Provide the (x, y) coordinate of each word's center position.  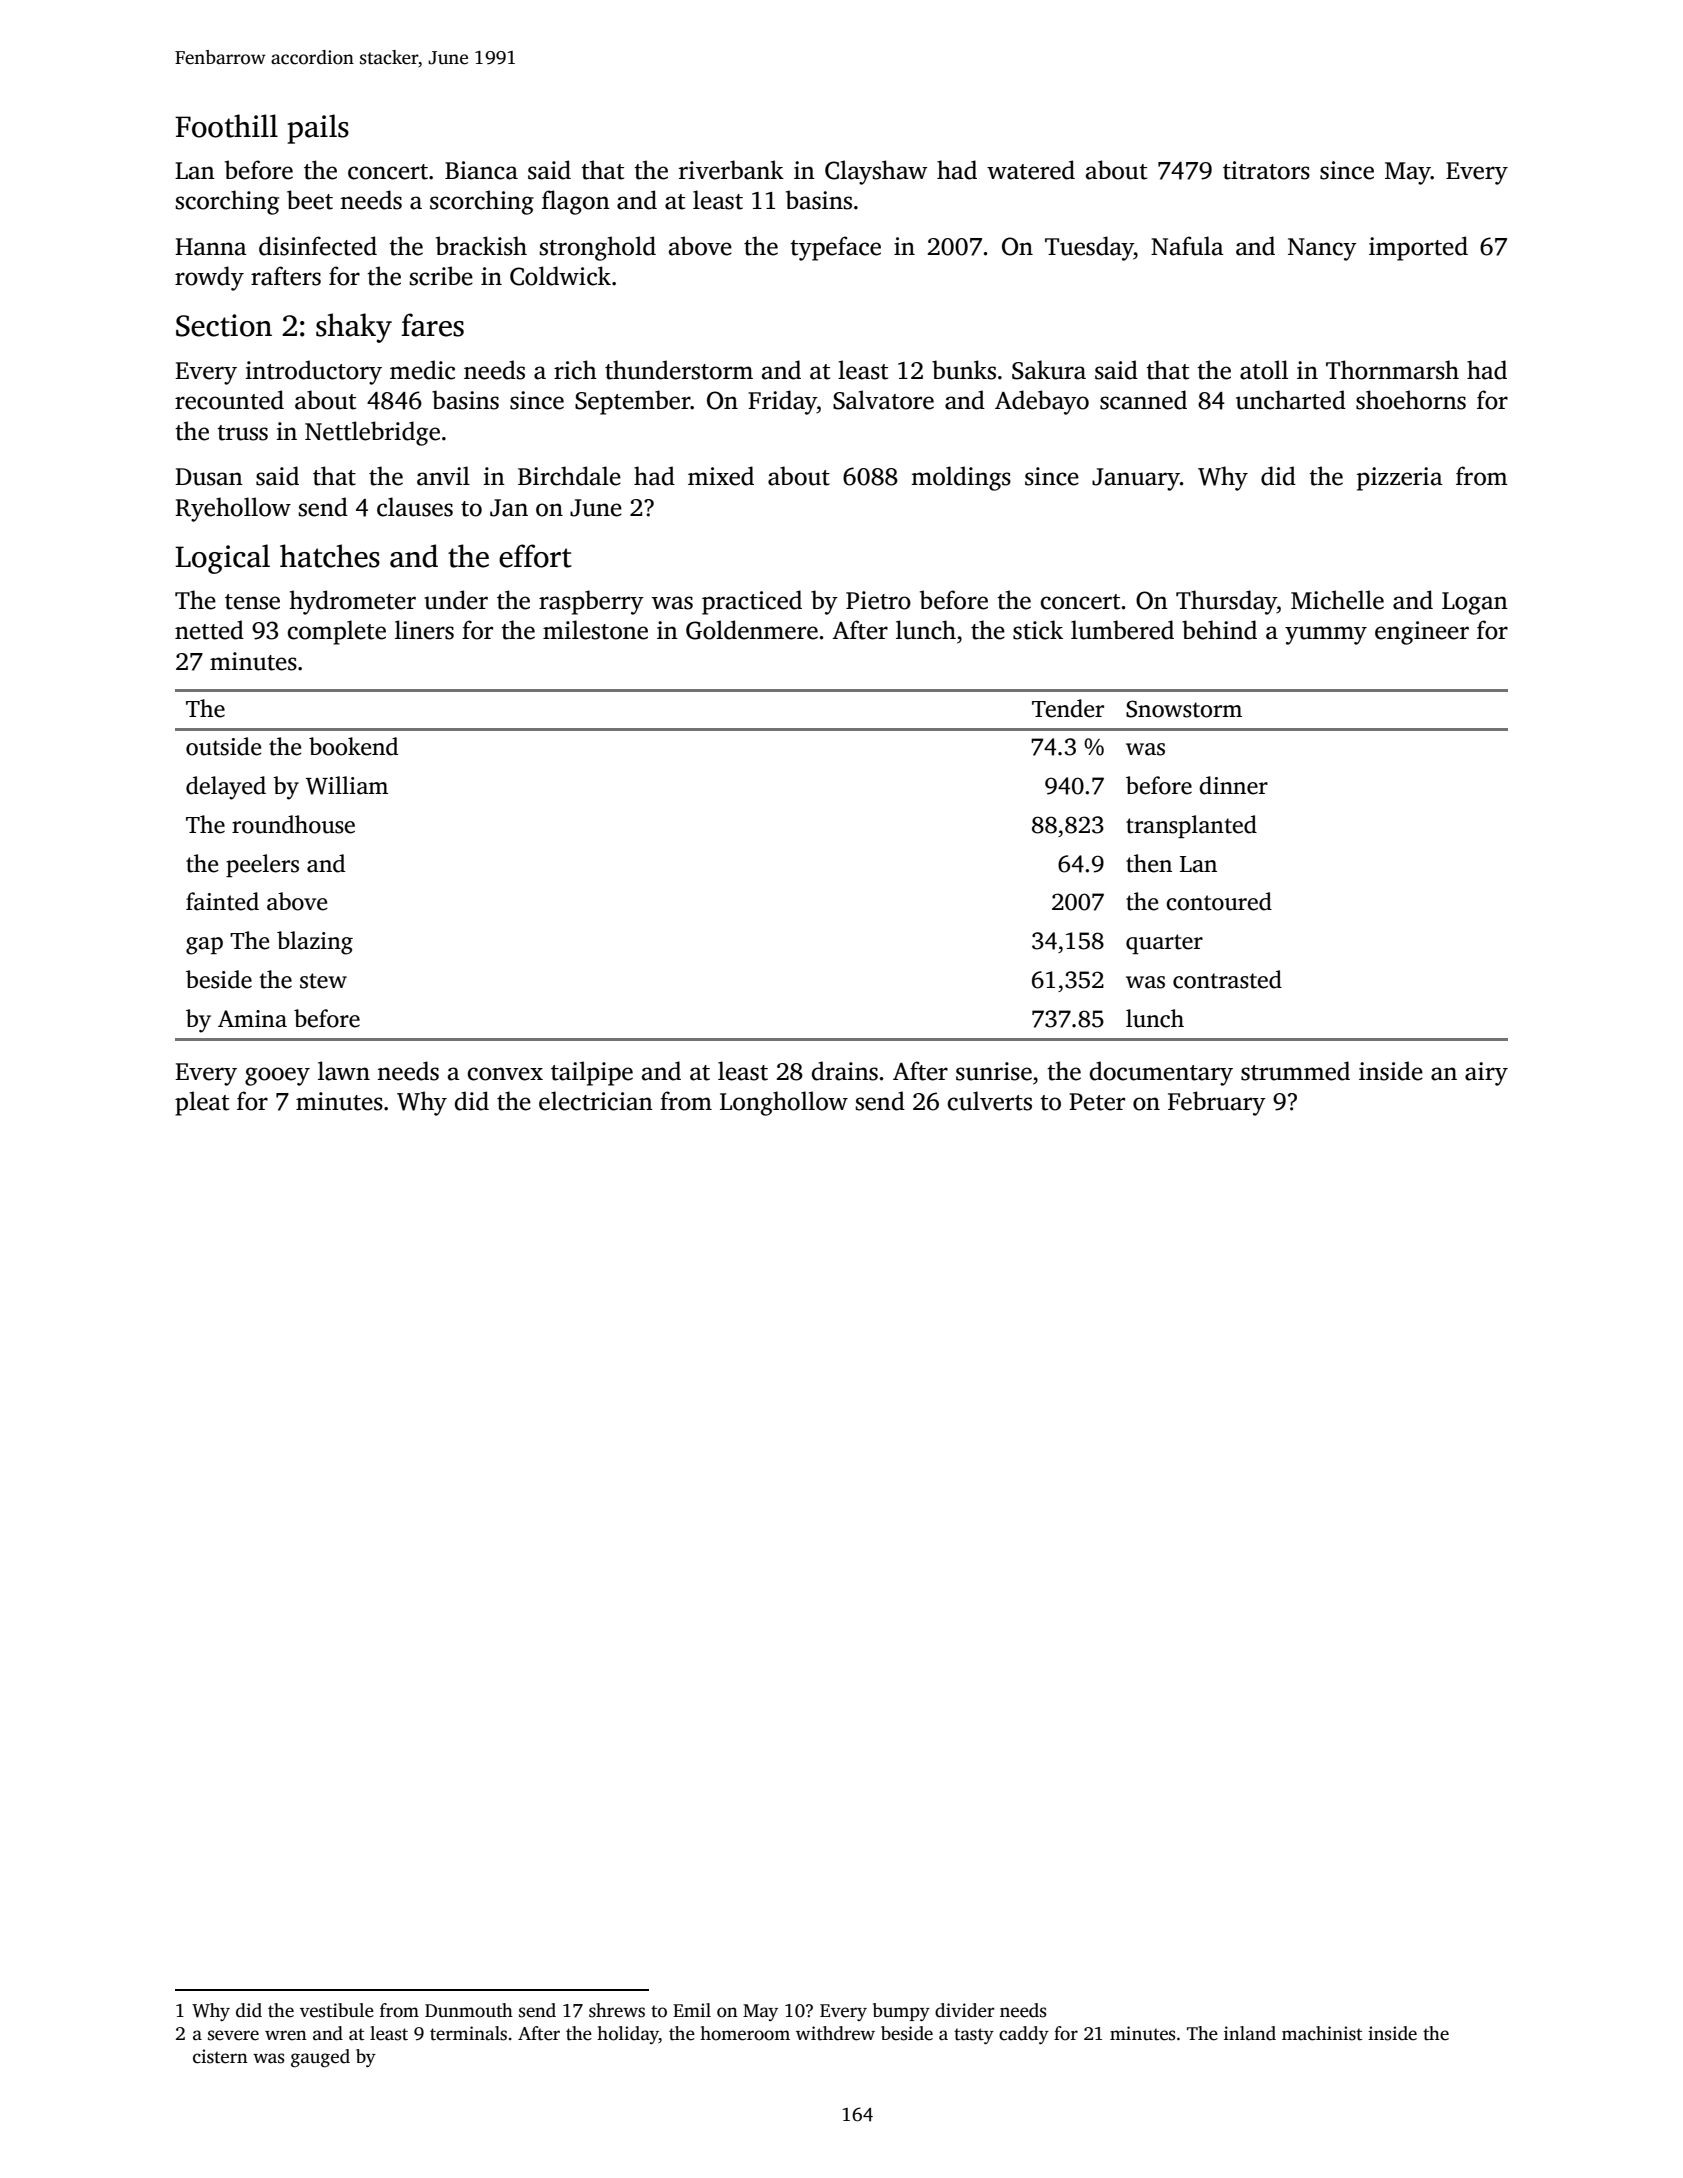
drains (845, 1071)
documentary (1161, 1073)
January (1136, 479)
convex (505, 1074)
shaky (354, 328)
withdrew (835, 2033)
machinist (1322, 2033)
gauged (320, 2058)
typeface (835, 248)
